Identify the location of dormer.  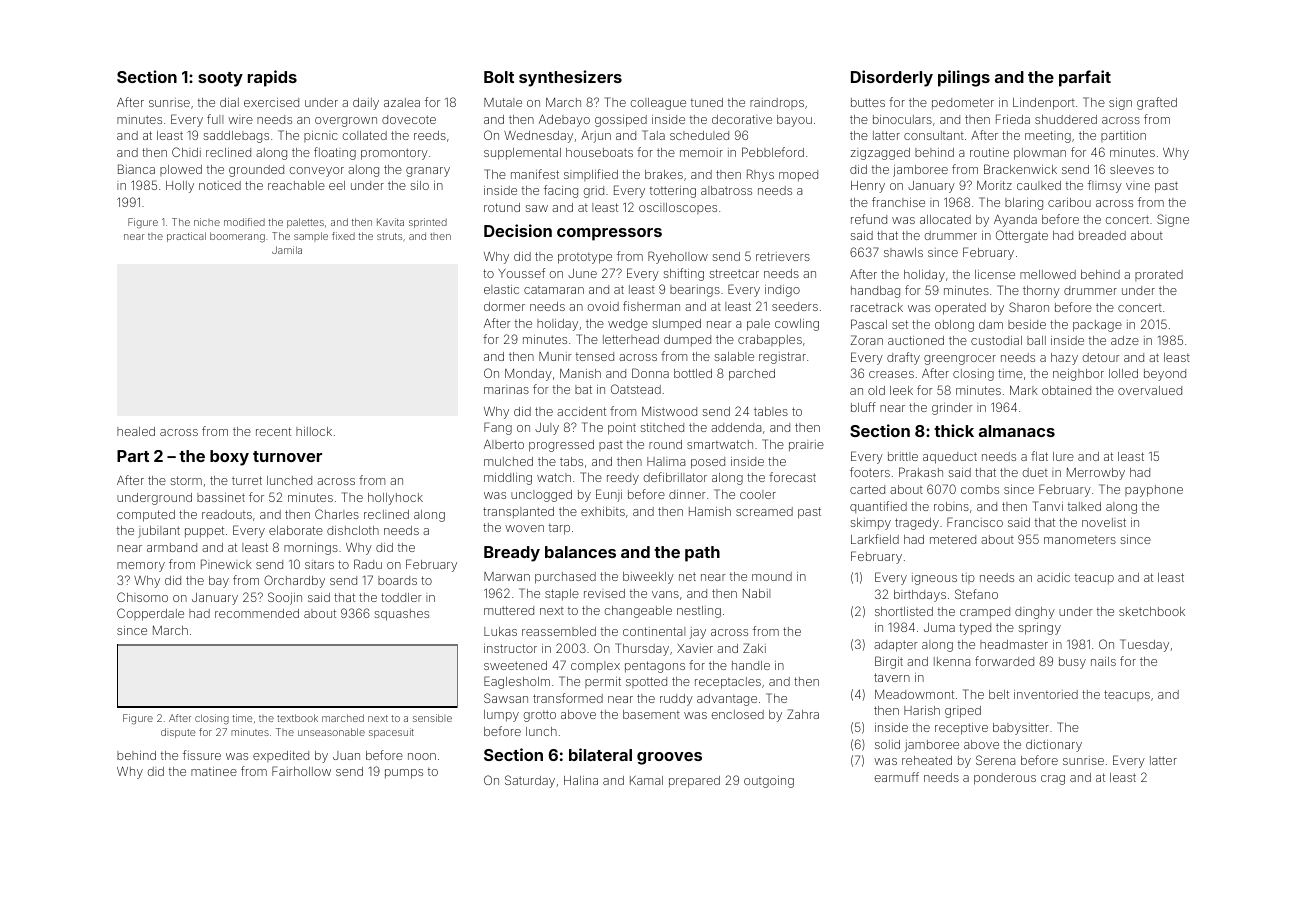
(504, 306).
